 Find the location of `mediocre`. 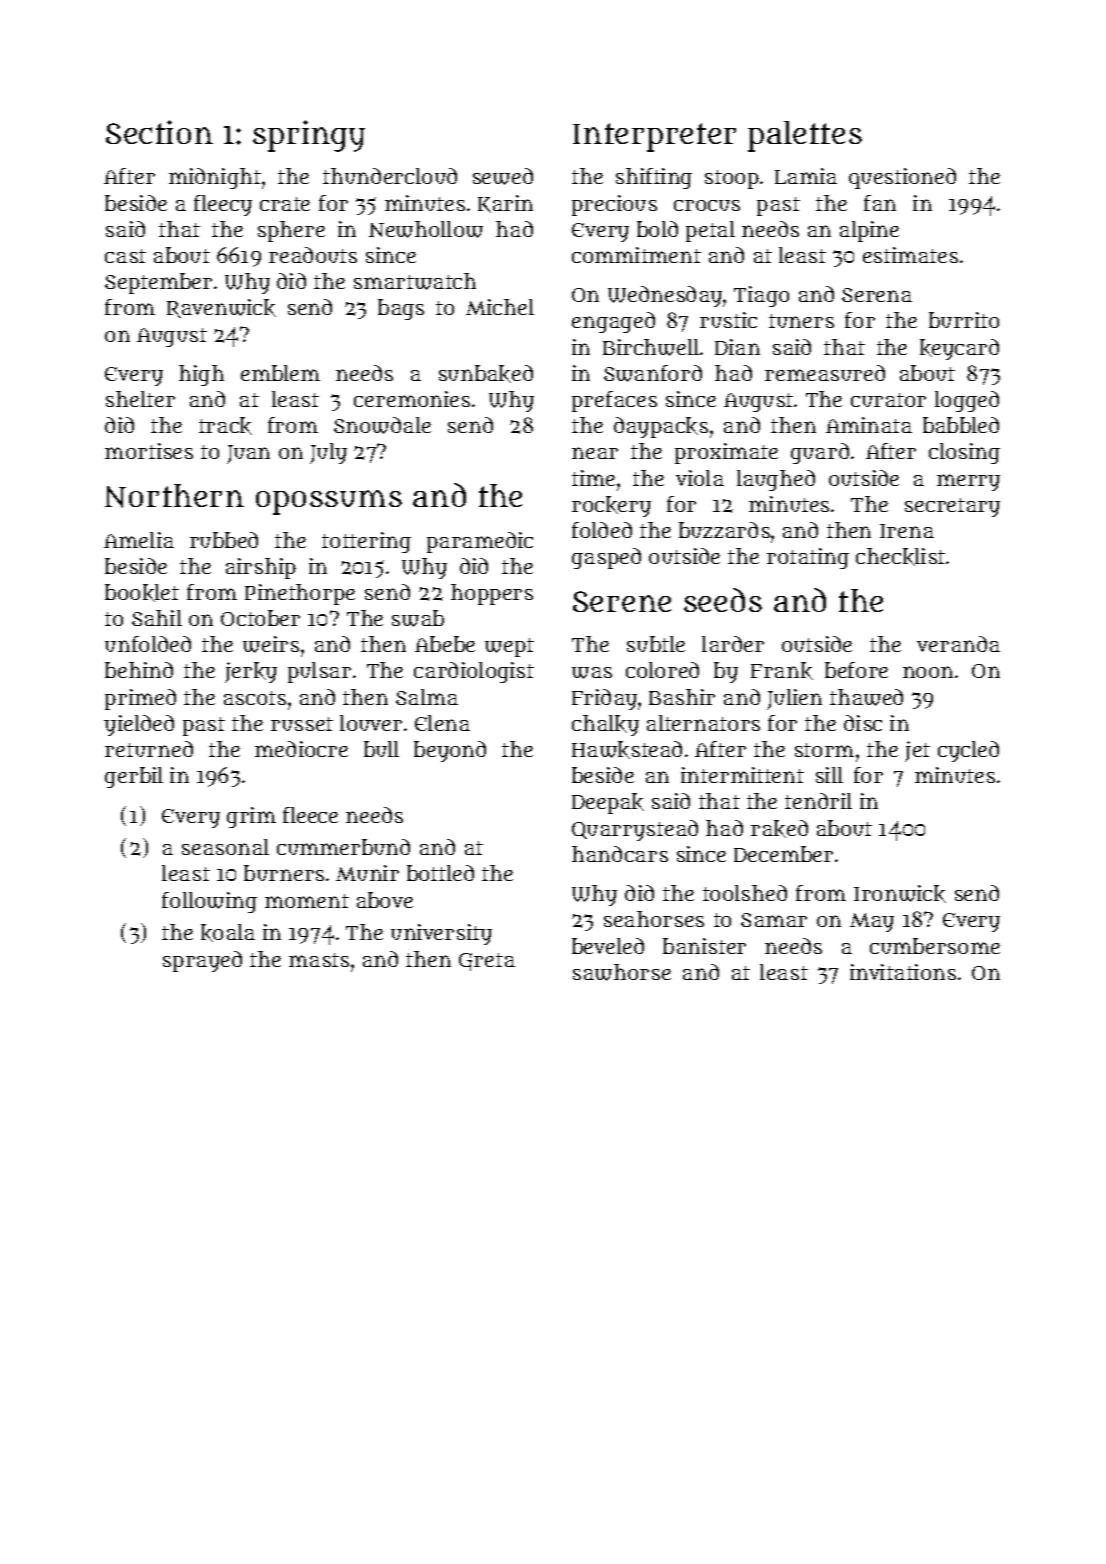

mediocre is located at coordinates (301, 749).
